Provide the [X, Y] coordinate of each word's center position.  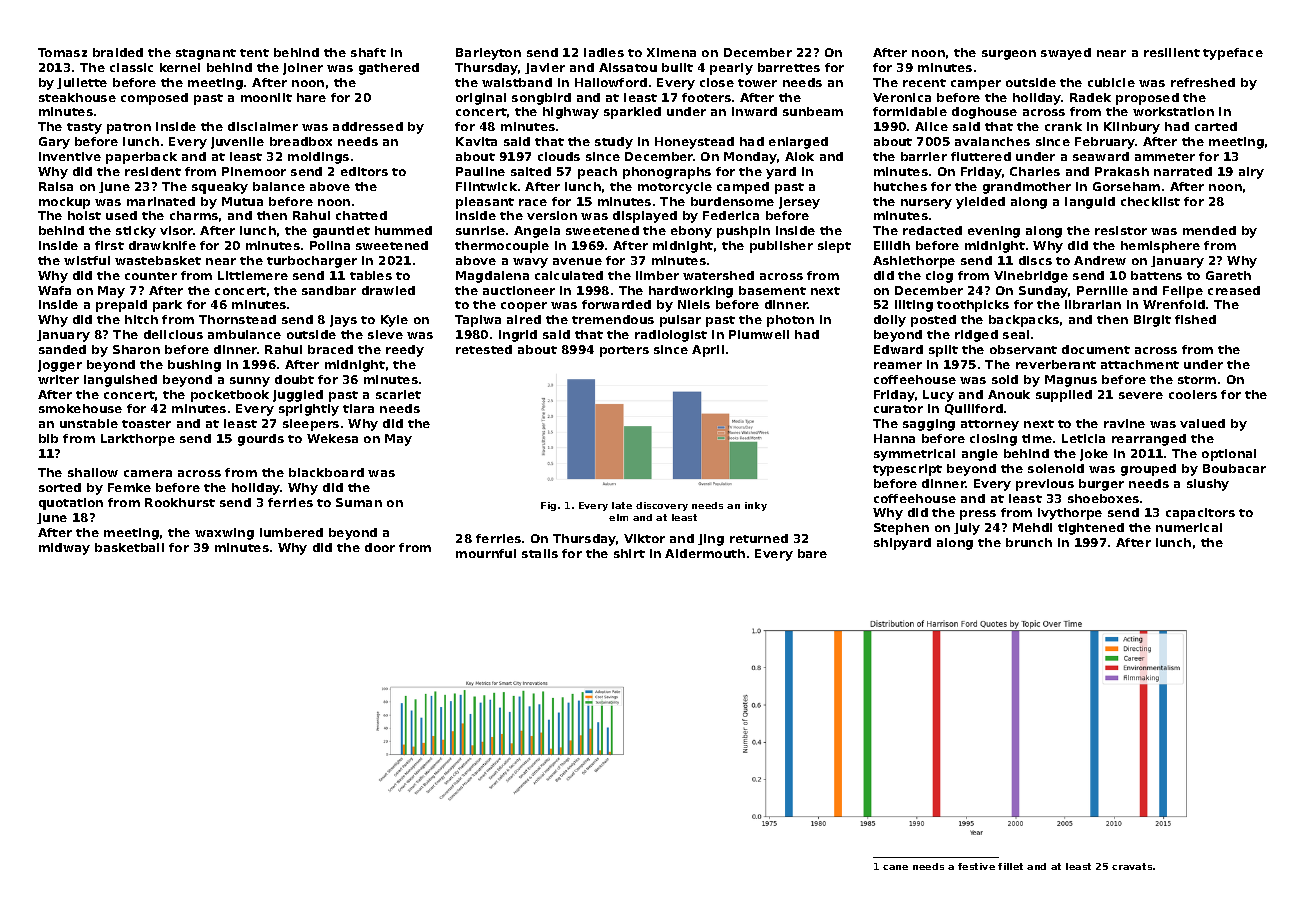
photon [790, 321]
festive [976, 866]
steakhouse [77, 97]
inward [754, 111]
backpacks [1024, 321]
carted [1216, 126]
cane [895, 867]
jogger [60, 366]
